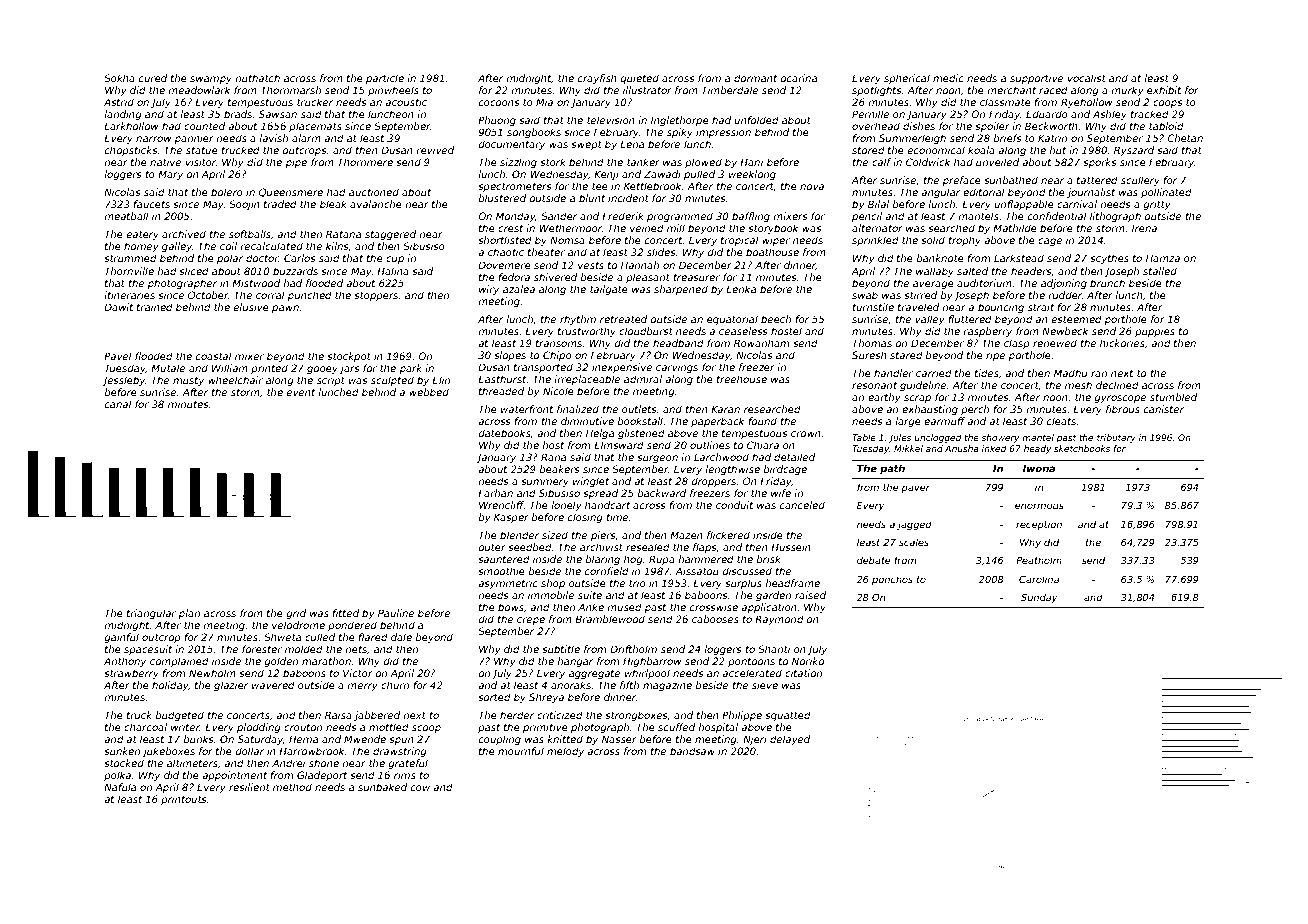 The width and height of the screenshot is (1308, 924). Describe the element at coordinates (597, 79) in the screenshot. I see `crayfish` at that location.
